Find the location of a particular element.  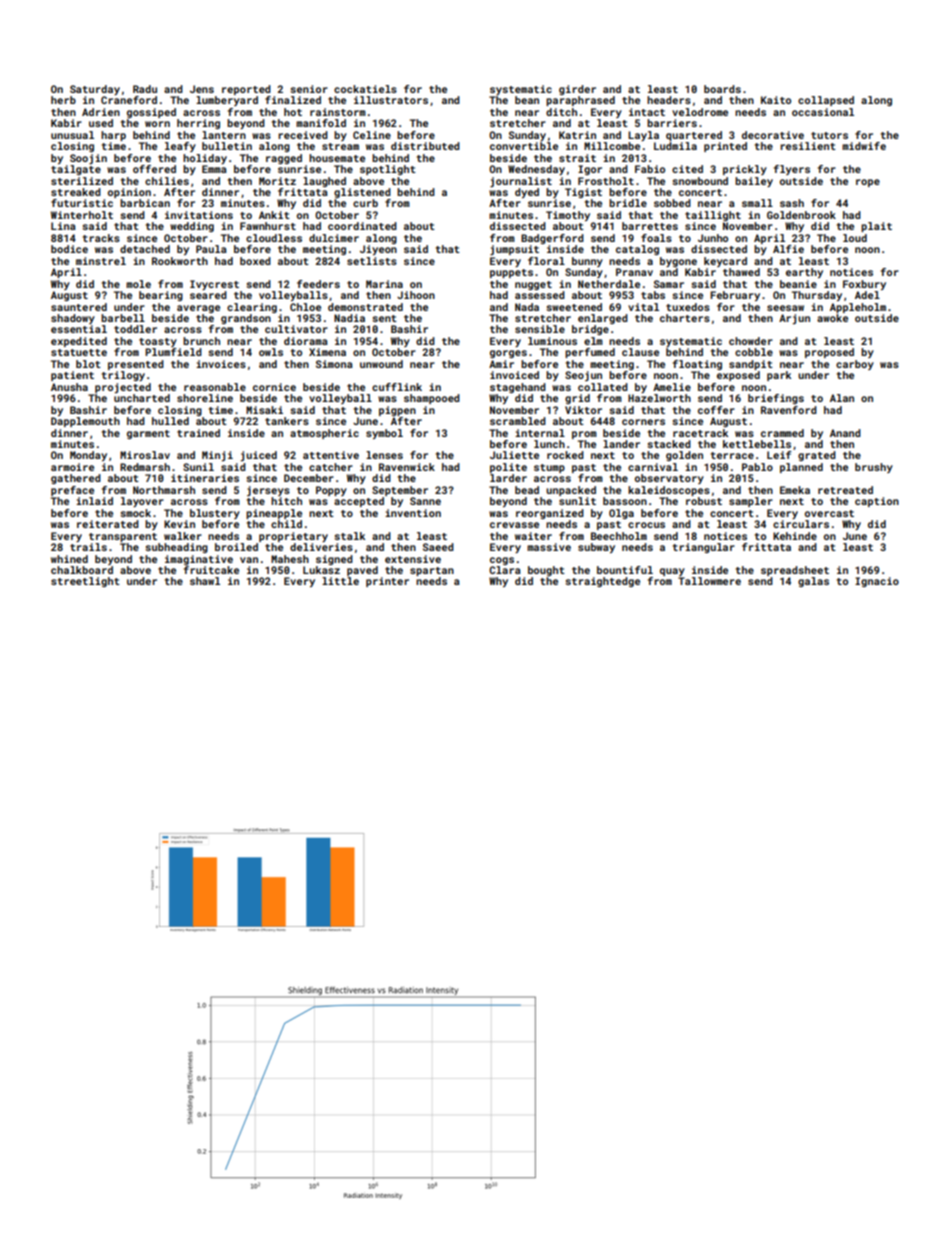

midwife is located at coordinates (864, 146).
